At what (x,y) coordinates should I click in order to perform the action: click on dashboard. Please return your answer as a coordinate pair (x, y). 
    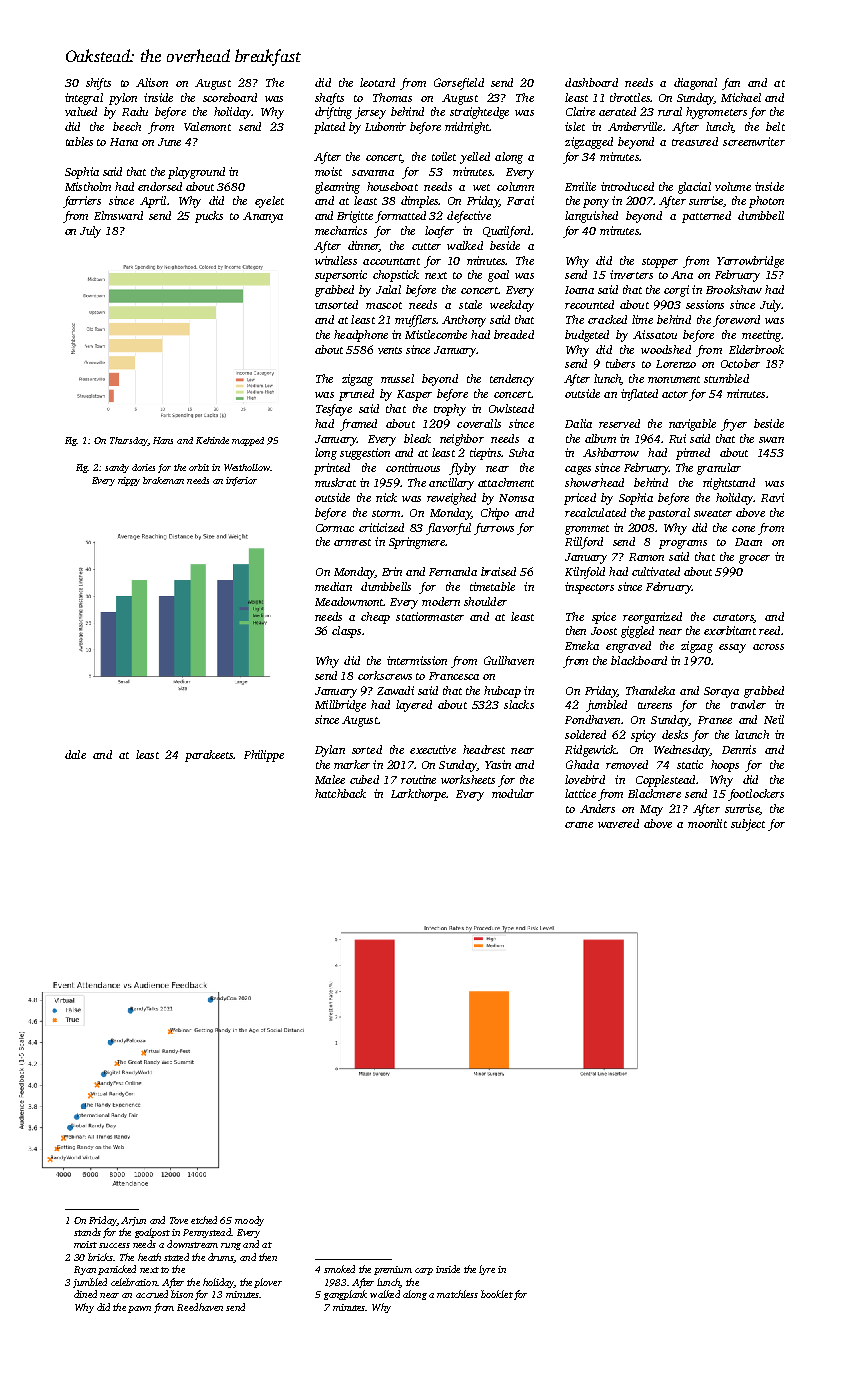
    Looking at the image, I should click on (591, 82).
